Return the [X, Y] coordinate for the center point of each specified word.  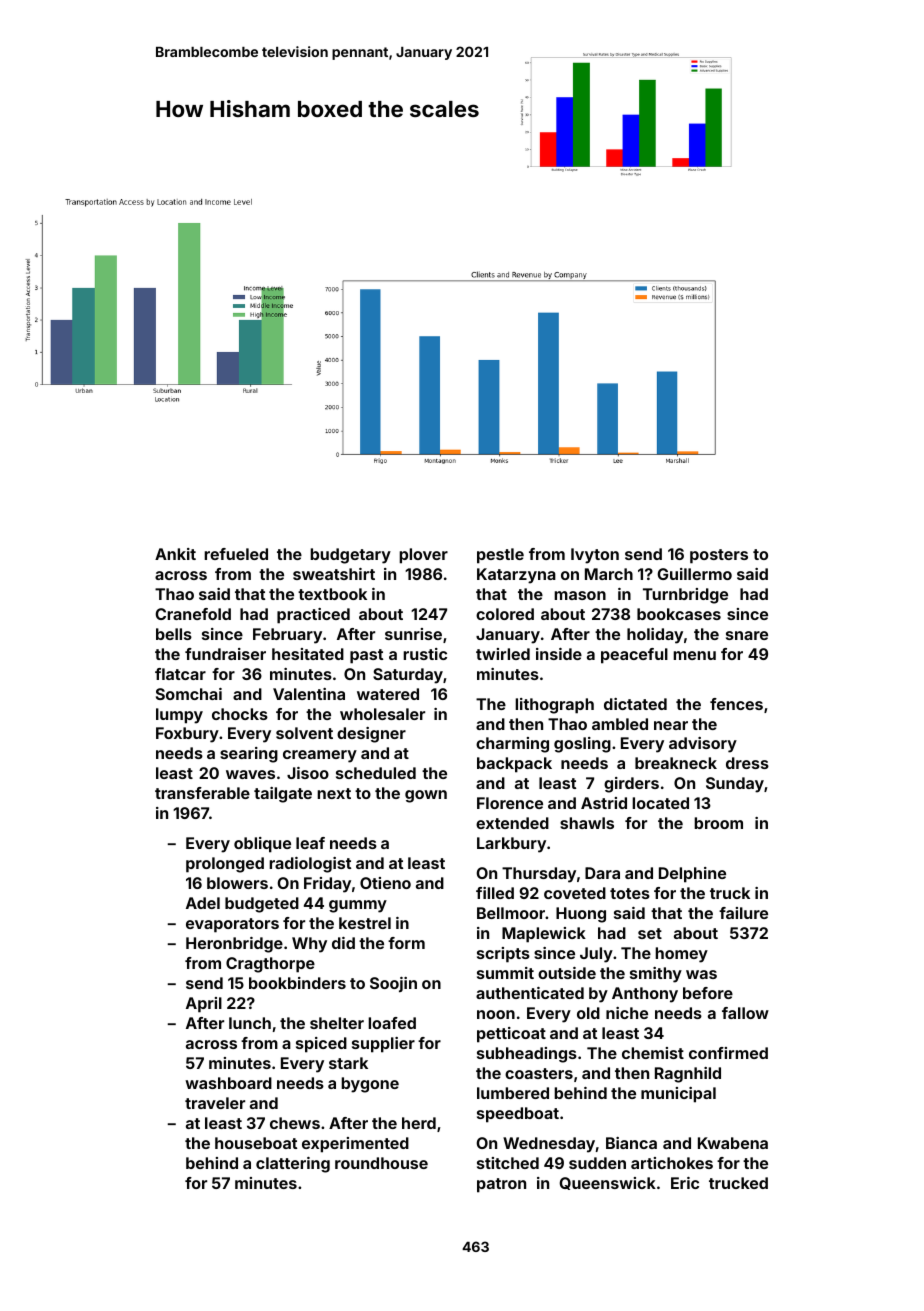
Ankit [175, 554]
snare [747, 635]
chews [295, 1123]
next [334, 793]
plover [423, 556]
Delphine [692, 875]
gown [426, 796]
